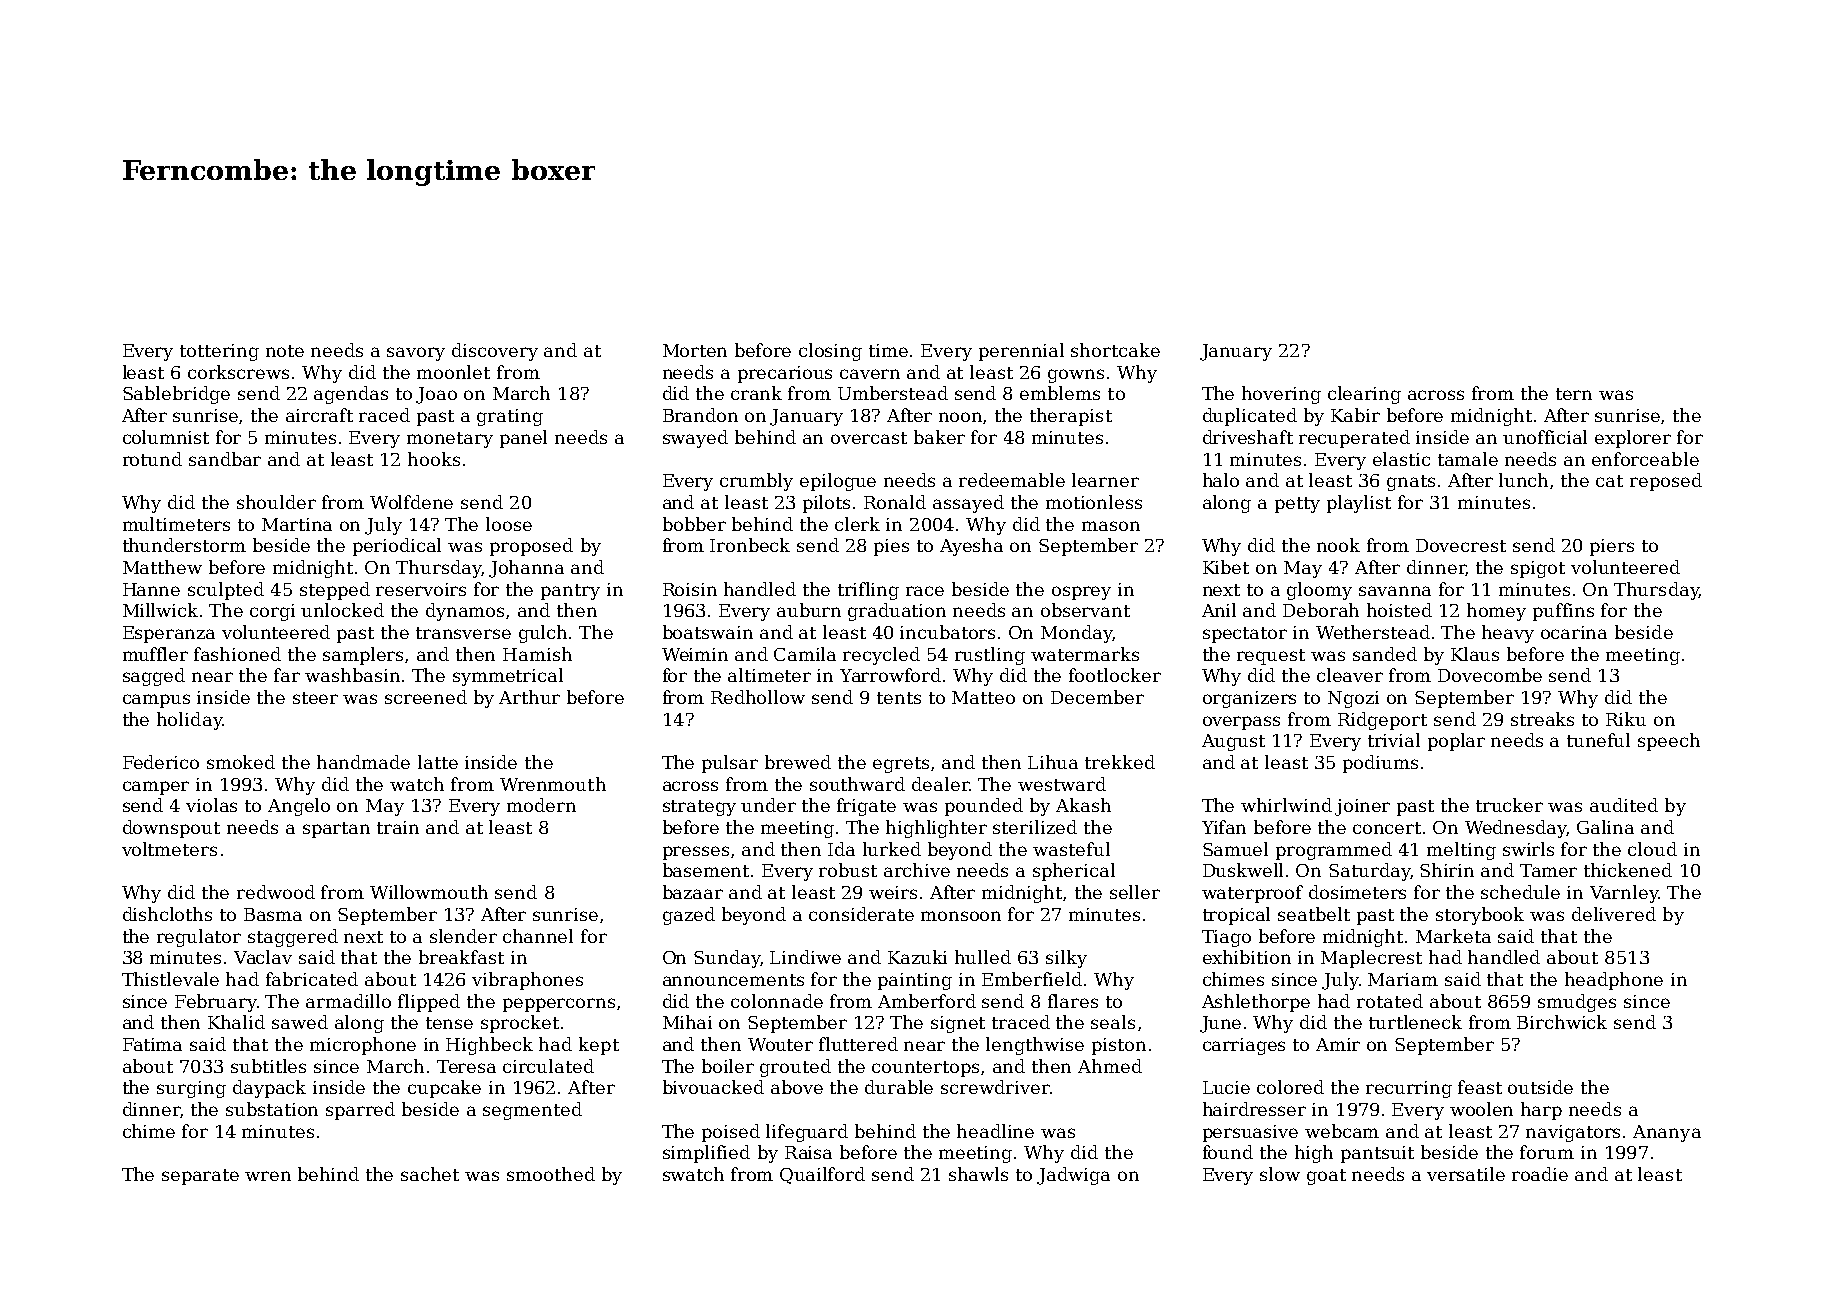 This image has height=1293, width=1829. I want to click on programmed, so click(1334, 851).
